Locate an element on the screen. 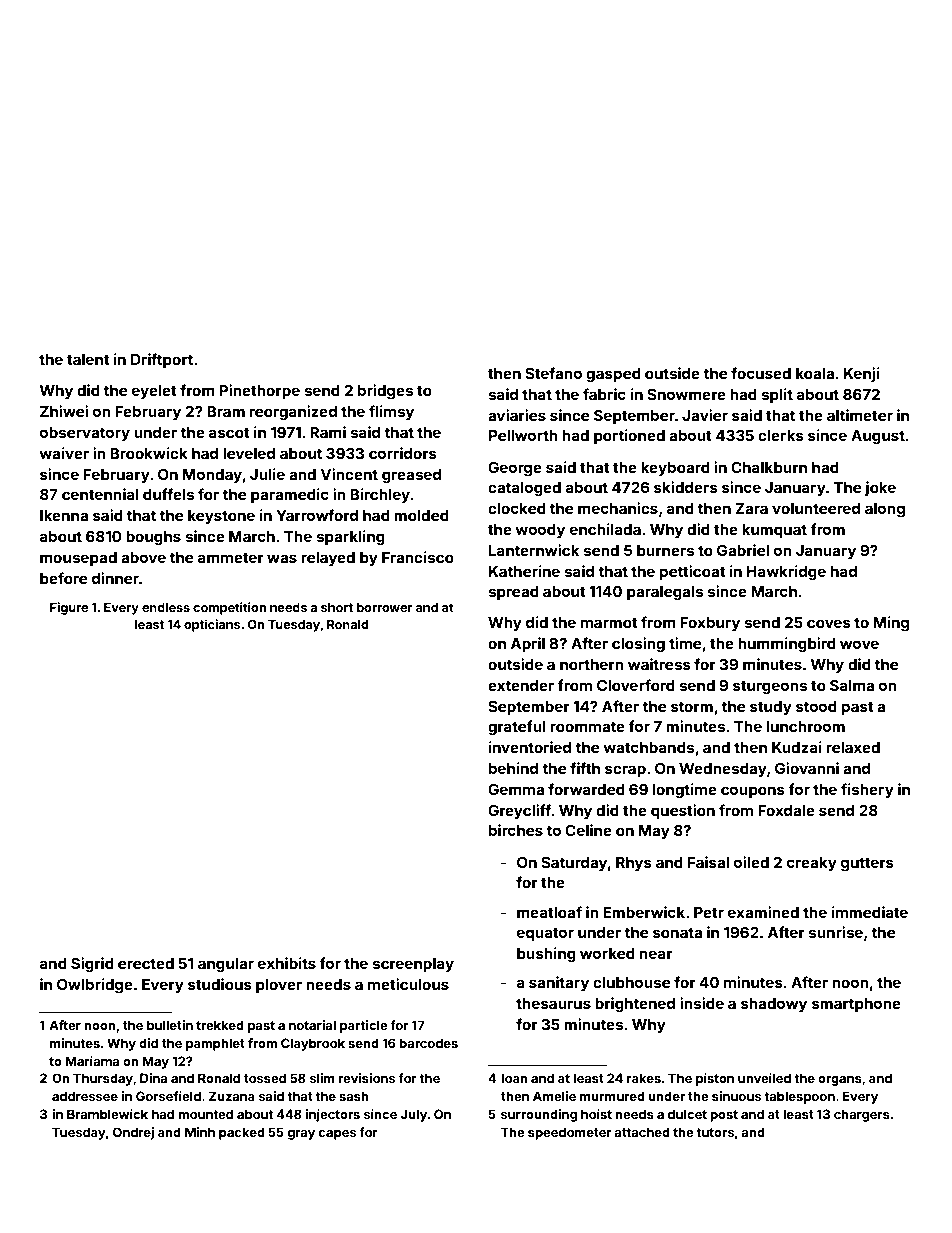 The width and height of the screenshot is (952, 1233). Driftport is located at coordinates (162, 360).
